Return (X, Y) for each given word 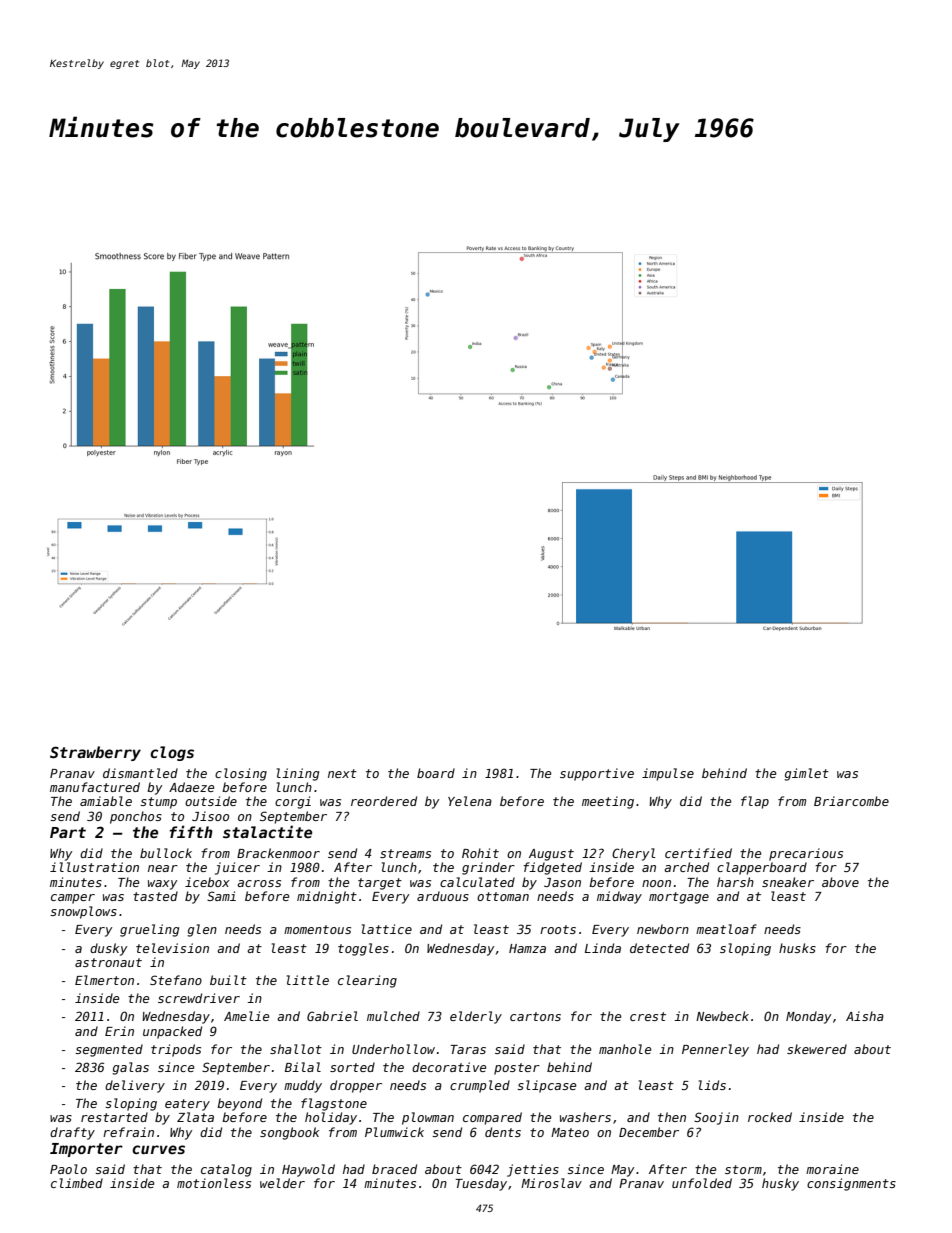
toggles (363, 949)
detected (659, 948)
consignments (851, 1184)
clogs (172, 753)
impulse (668, 774)
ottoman (503, 896)
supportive (597, 774)
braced (394, 1169)
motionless (214, 1183)
